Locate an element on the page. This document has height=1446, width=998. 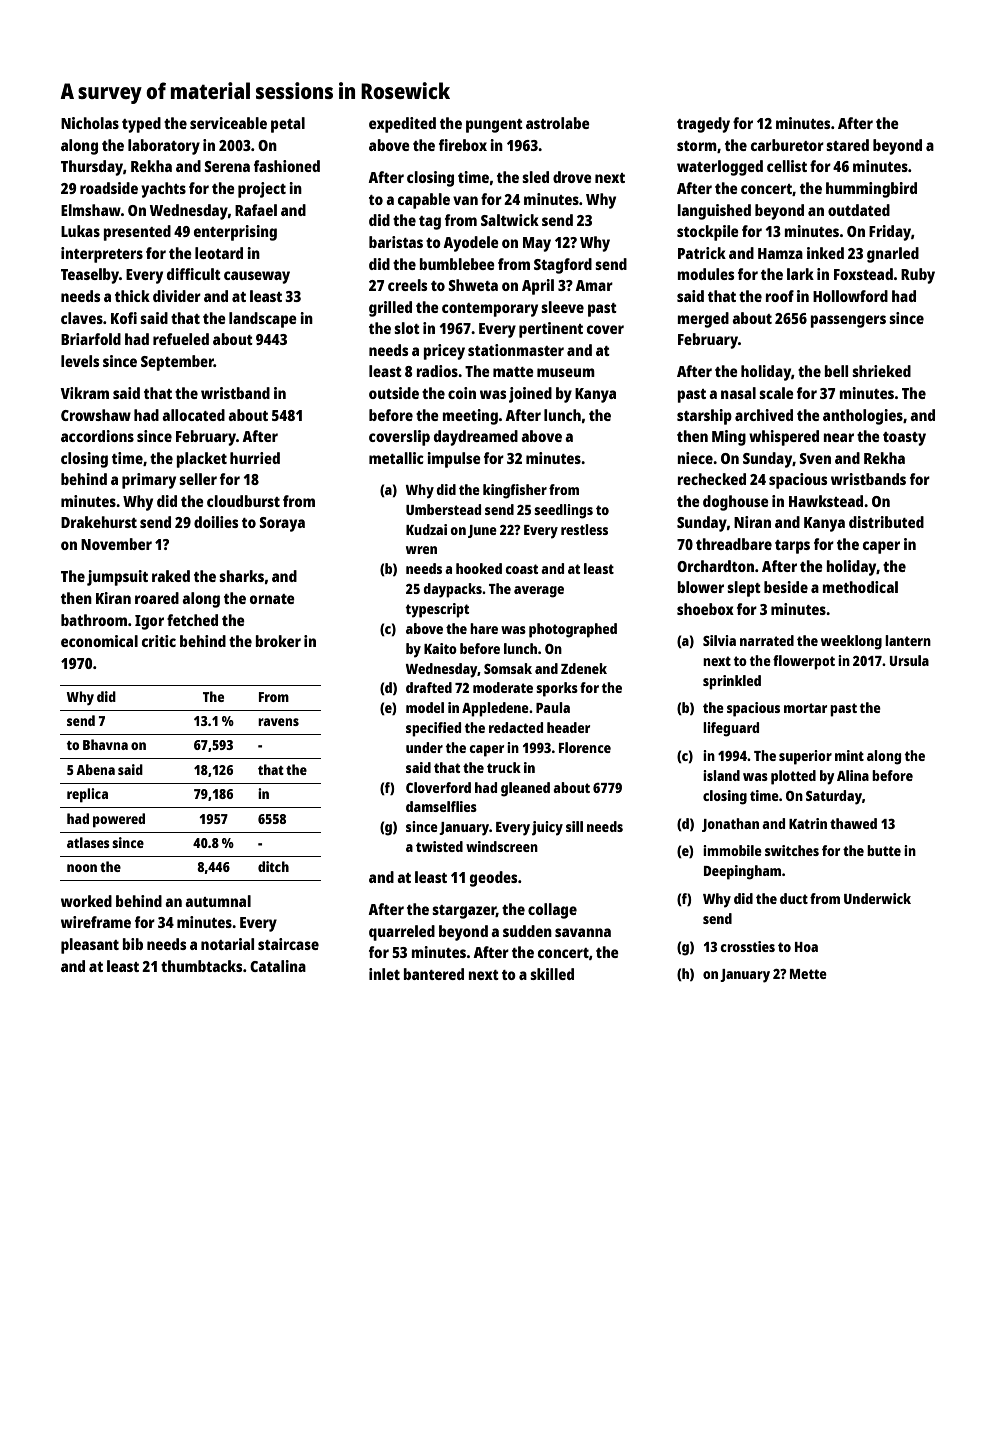
pleasant is located at coordinates (90, 946).
